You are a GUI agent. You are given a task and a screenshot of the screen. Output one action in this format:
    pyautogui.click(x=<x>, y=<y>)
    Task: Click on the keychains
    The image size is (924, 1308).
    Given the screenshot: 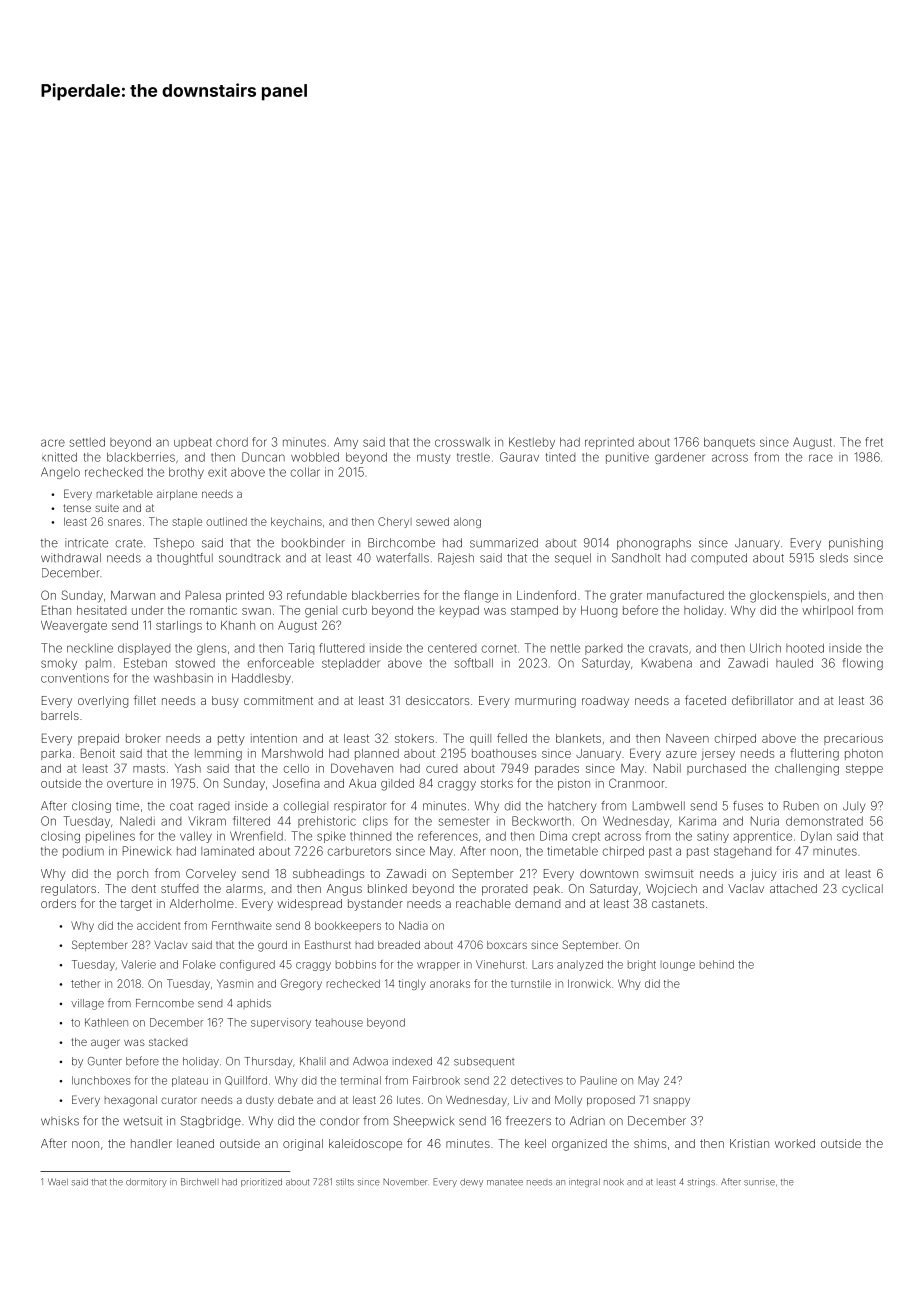 What is the action you would take?
    pyautogui.click(x=296, y=522)
